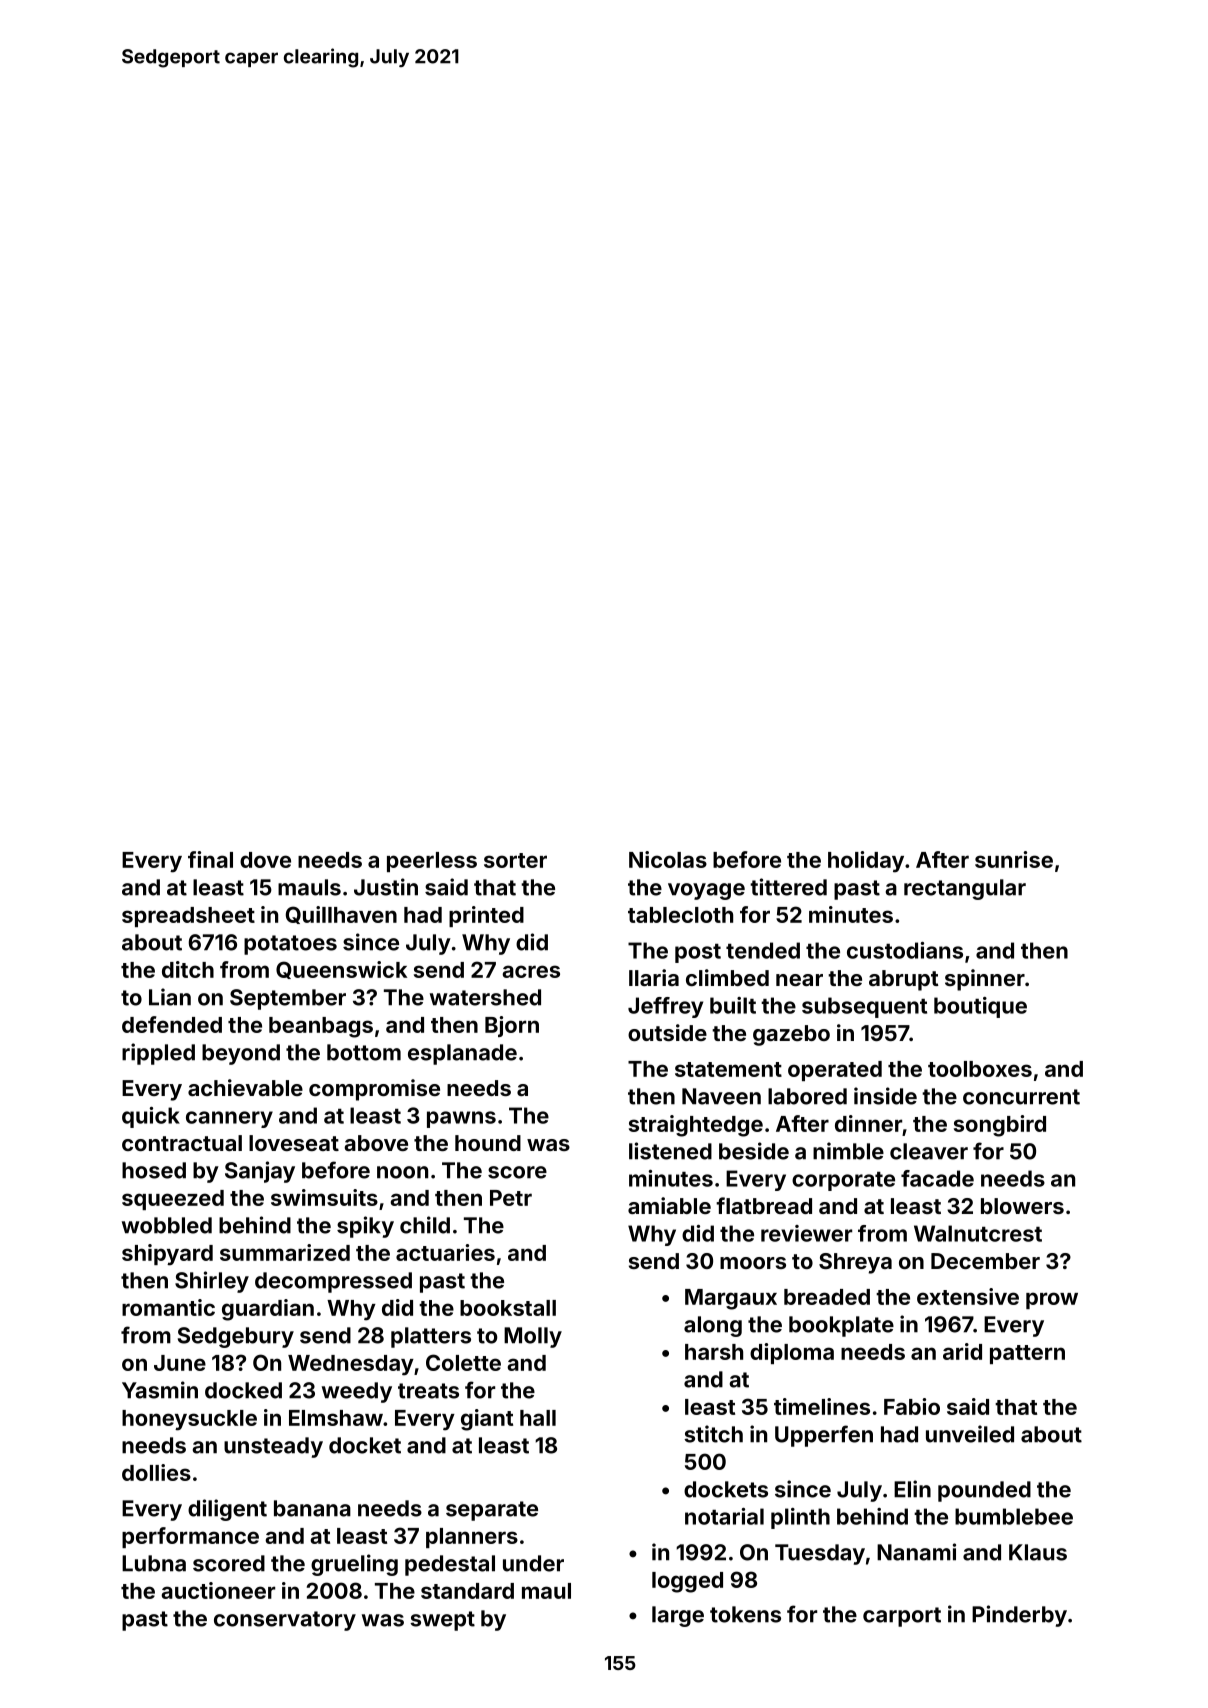 Image resolution: width=1208 pixels, height=1708 pixels. Describe the element at coordinates (445, 1252) in the screenshot. I see `actuaries` at that location.
